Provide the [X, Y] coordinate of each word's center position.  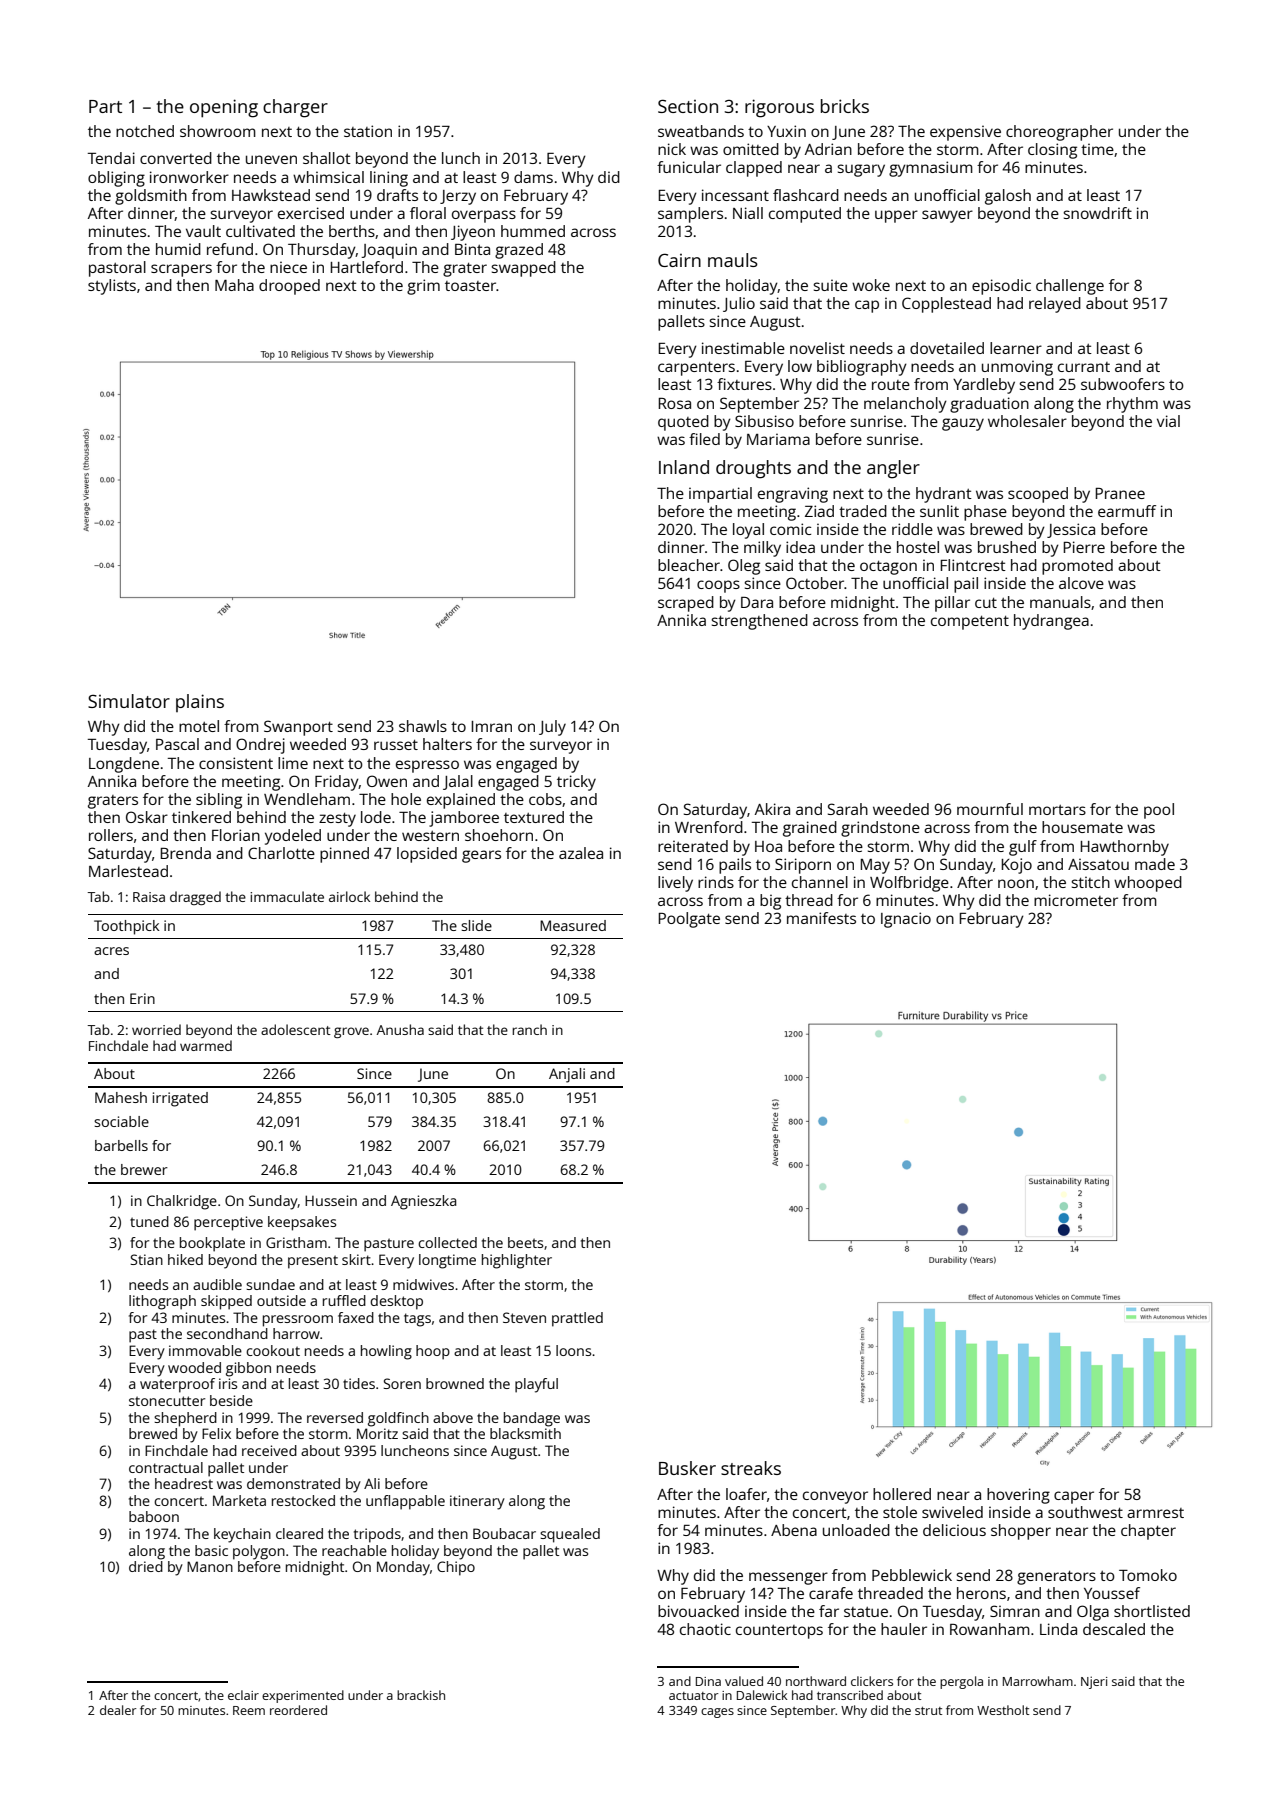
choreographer [1059, 133]
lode [376, 817]
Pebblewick [912, 1575]
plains [200, 703]
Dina [708, 1681]
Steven [524, 1317]
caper [1074, 1497]
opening [224, 108]
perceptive [228, 1223]
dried [146, 1566]
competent [970, 623]
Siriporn [803, 866]
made [1155, 864]
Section [688, 106]
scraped [686, 604]
